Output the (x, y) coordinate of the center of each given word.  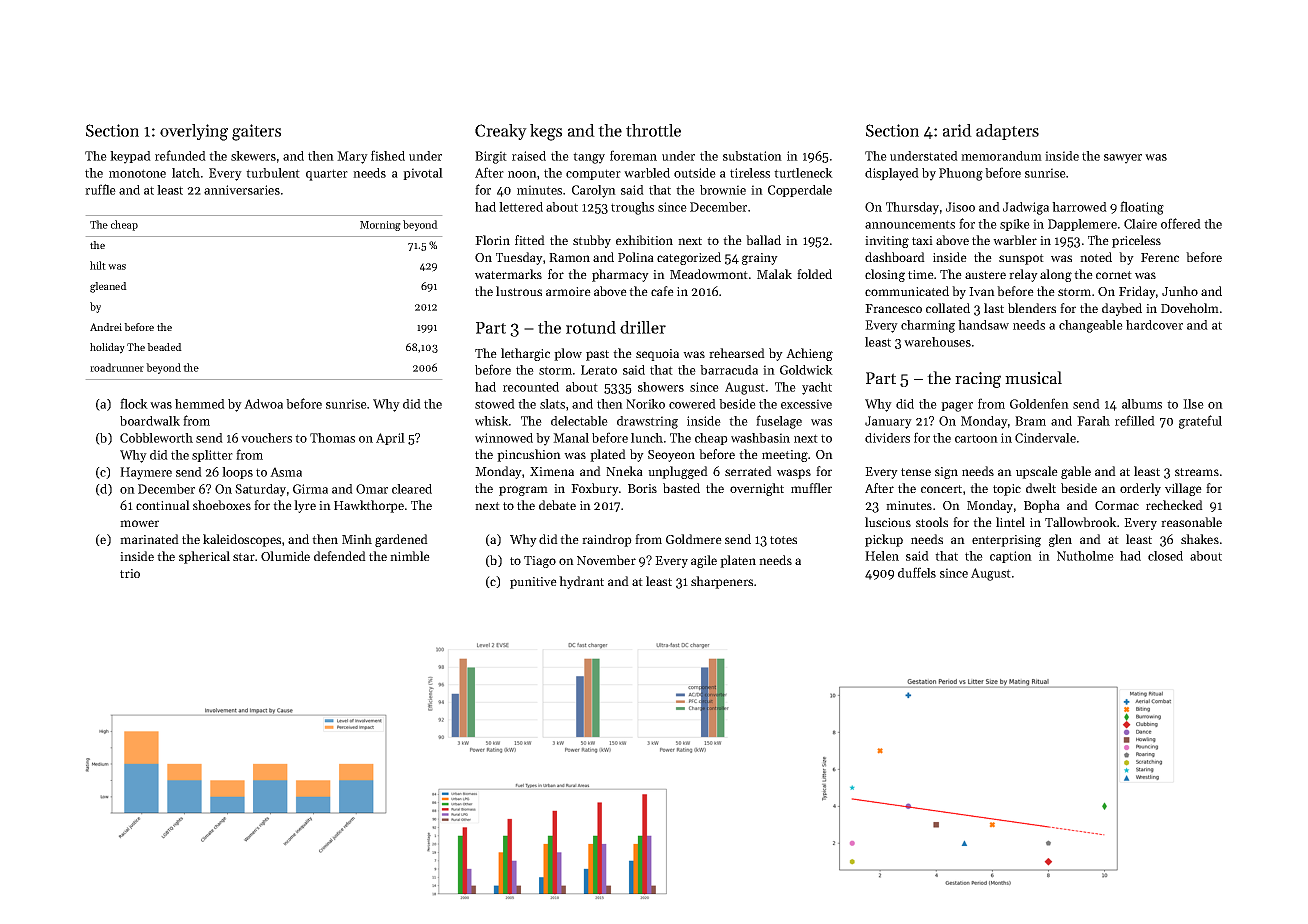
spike (1015, 225)
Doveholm (1190, 308)
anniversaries (242, 190)
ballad (763, 240)
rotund (591, 327)
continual (163, 505)
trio (130, 573)
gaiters (256, 132)
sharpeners (722, 582)
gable (1076, 472)
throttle (653, 130)
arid (957, 130)
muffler (811, 488)
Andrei (106, 327)
